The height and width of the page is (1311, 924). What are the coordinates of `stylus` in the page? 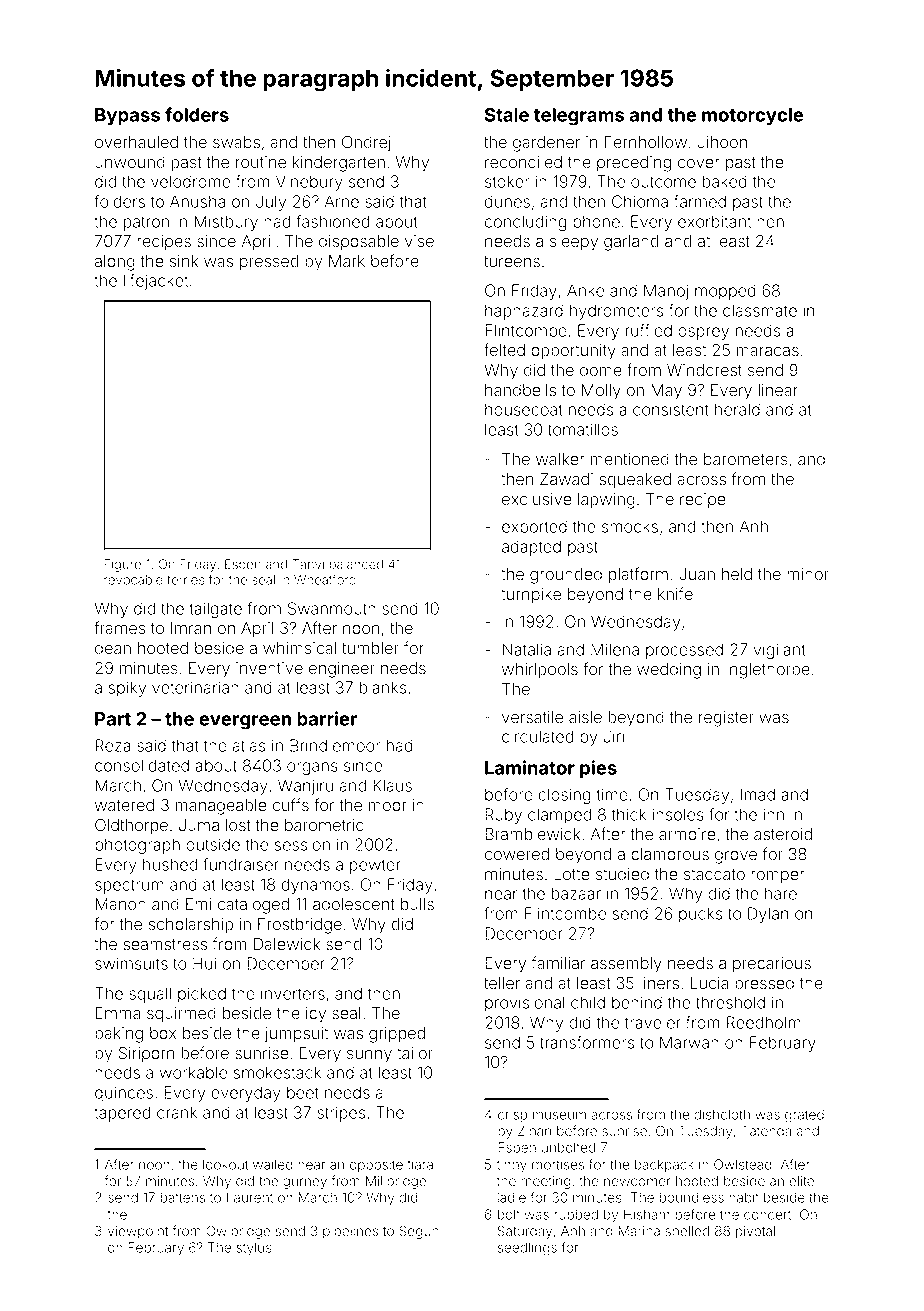 It's located at (254, 1249).
